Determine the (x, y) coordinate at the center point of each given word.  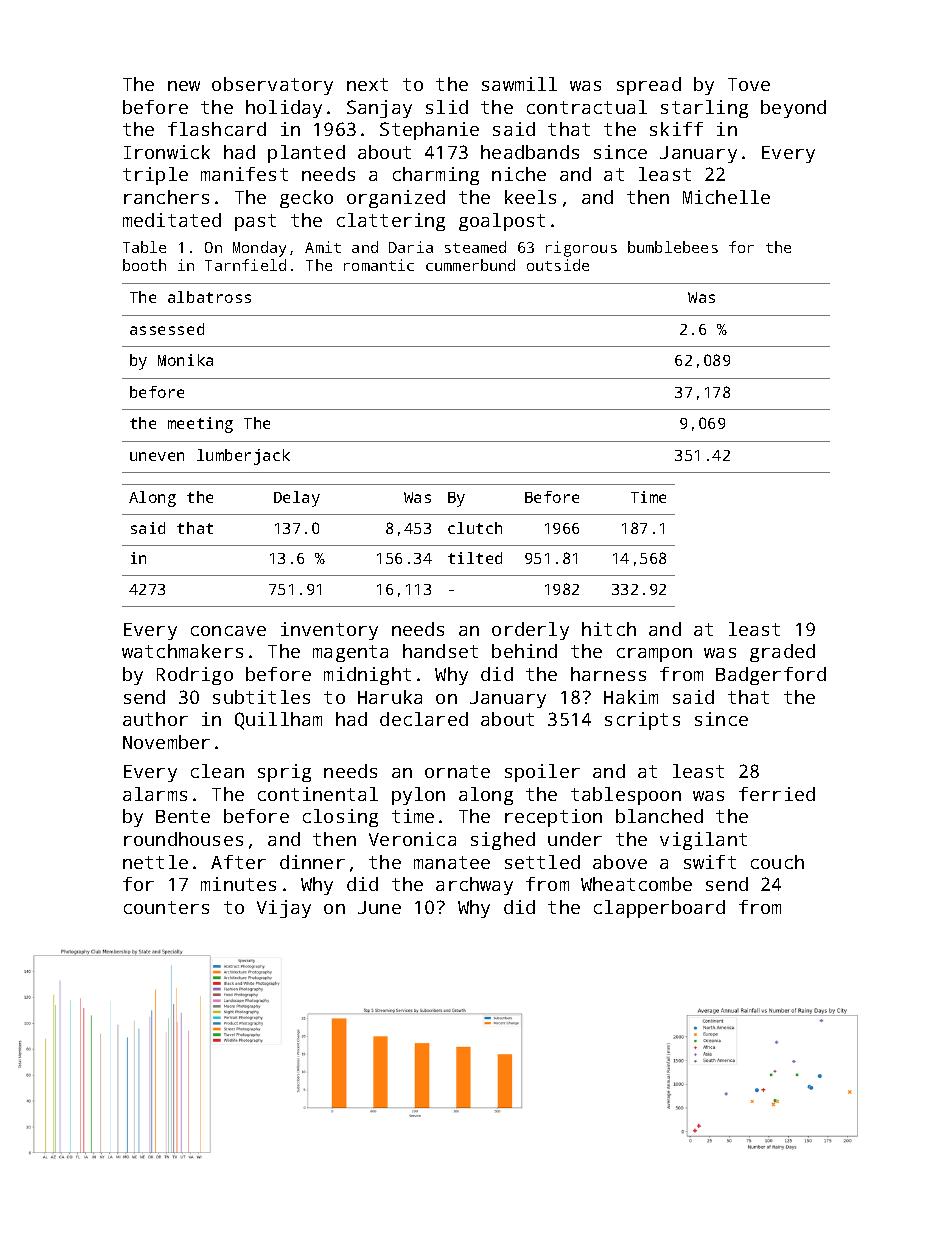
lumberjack (243, 457)
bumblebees (673, 247)
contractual (587, 107)
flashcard (217, 129)
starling (704, 109)
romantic (379, 265)
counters (166, 907)
